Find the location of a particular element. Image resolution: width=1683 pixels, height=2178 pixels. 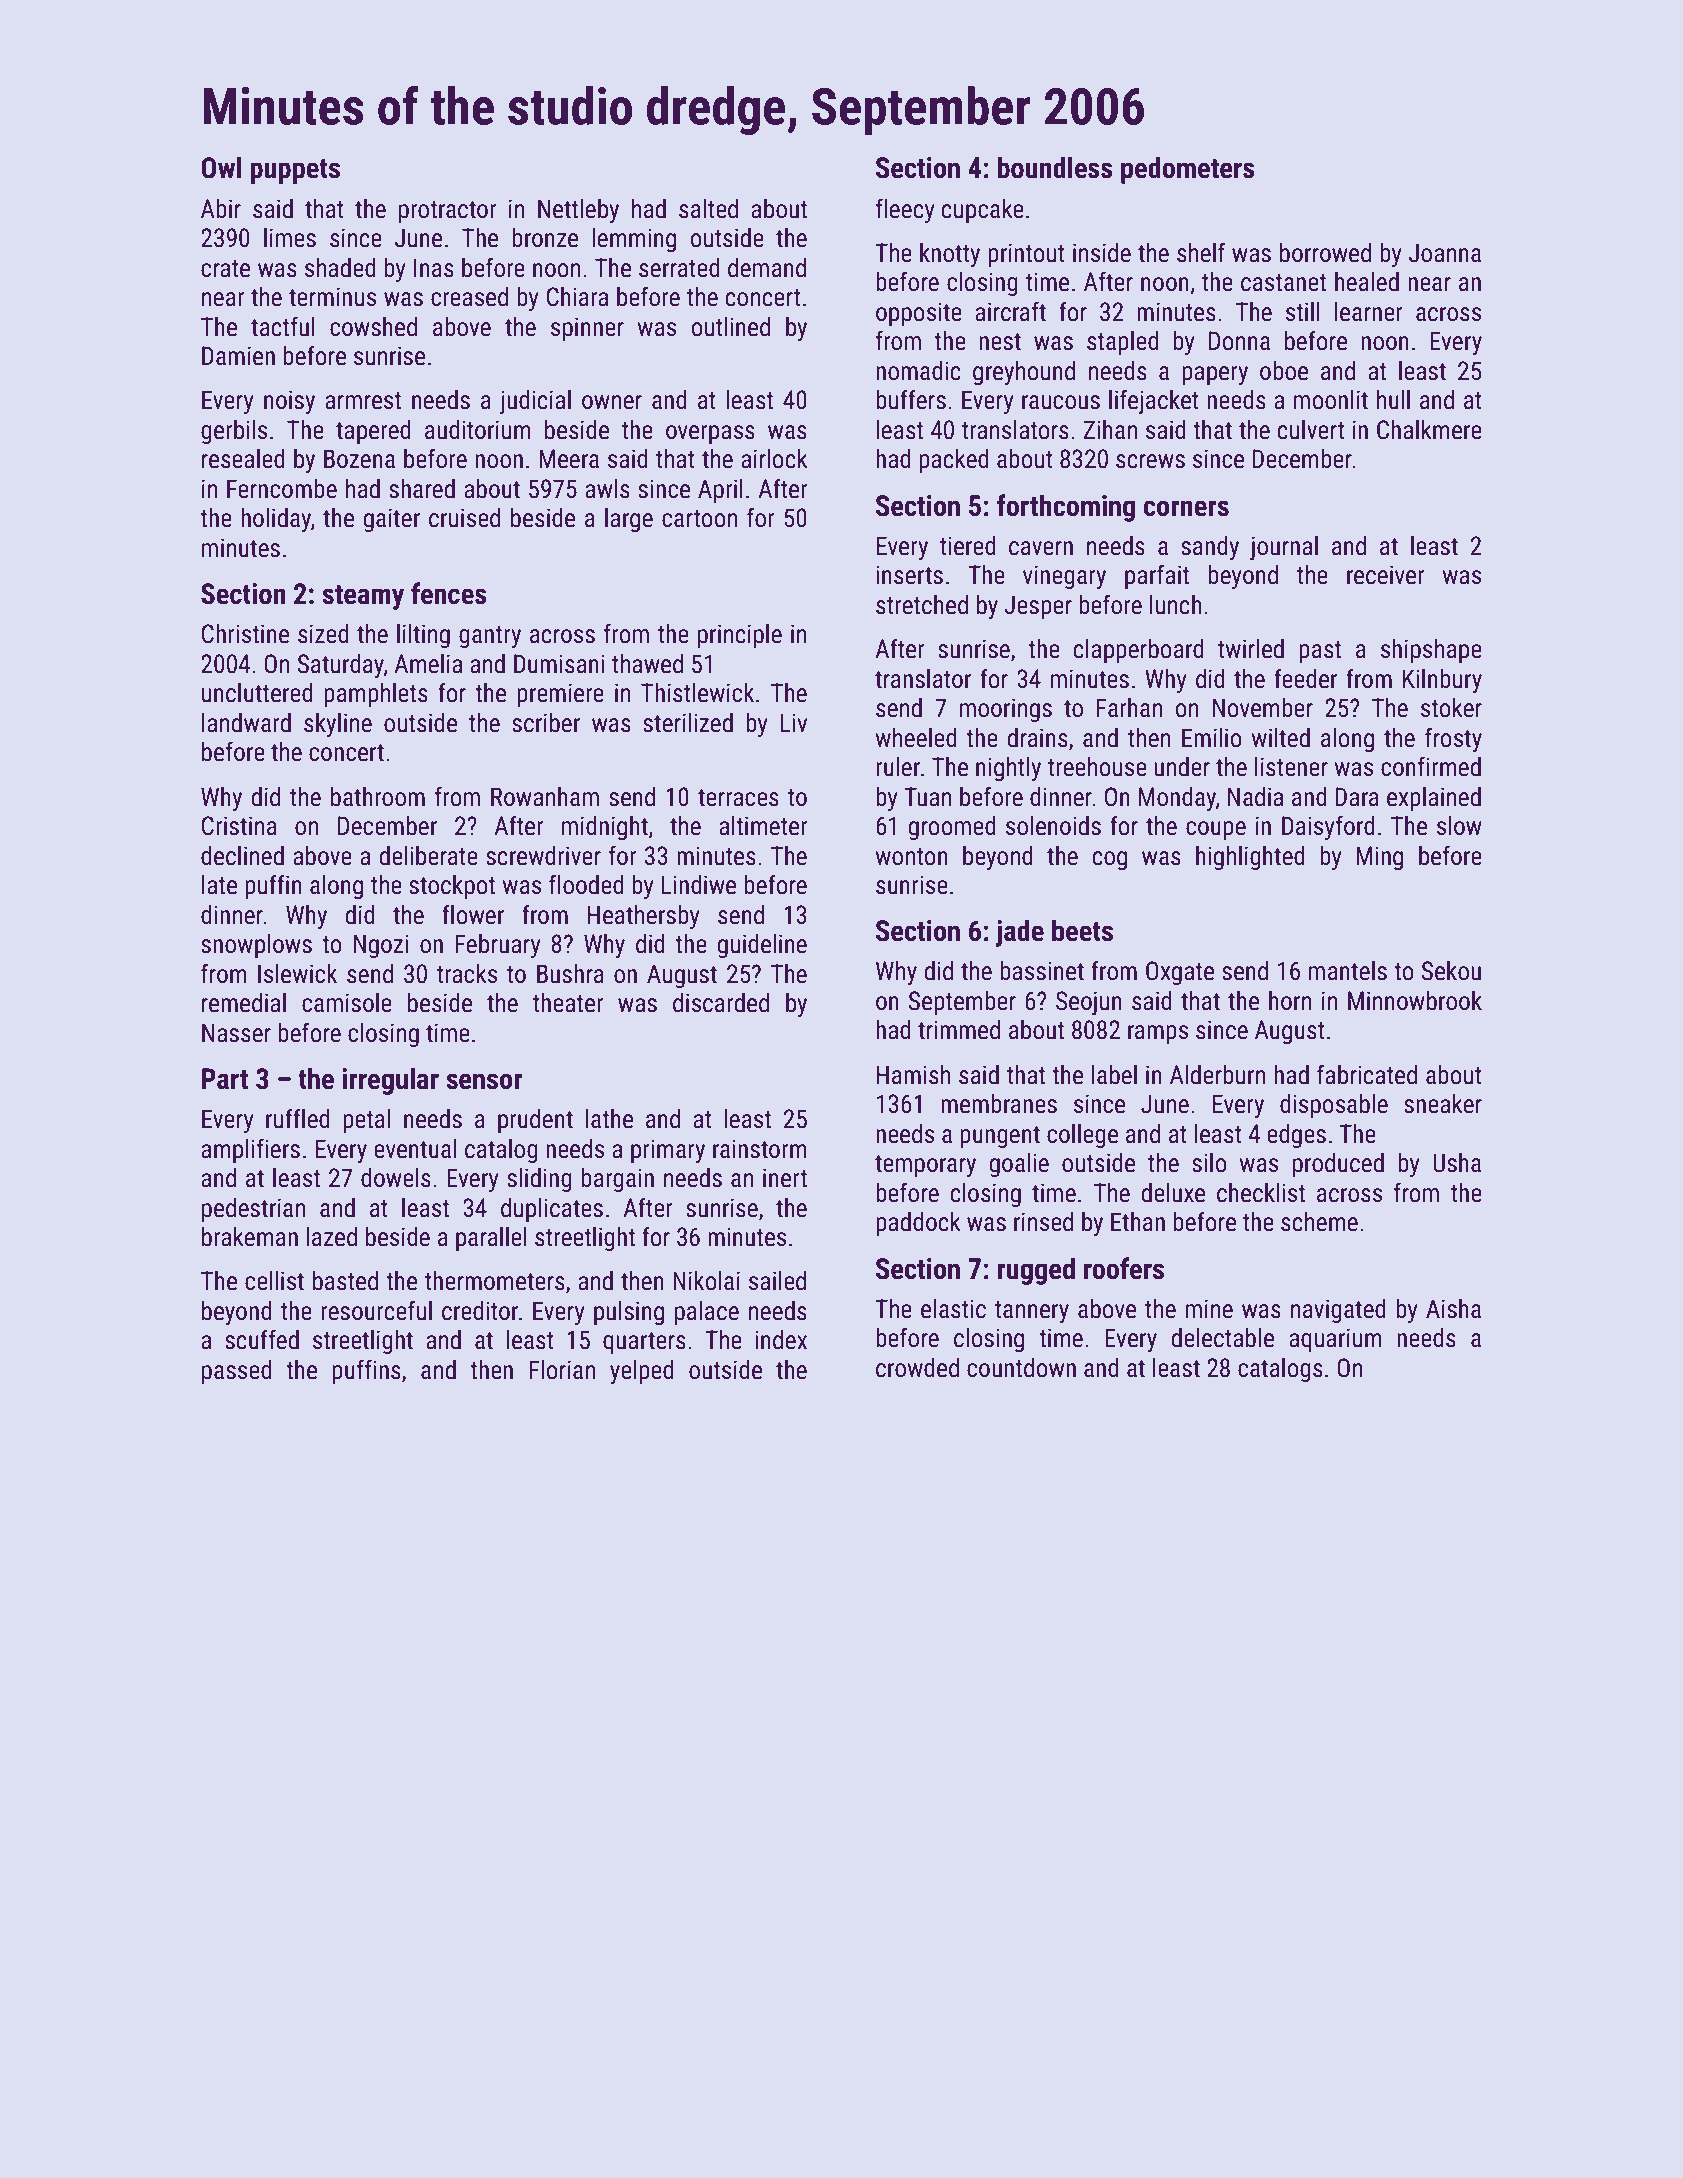

serrated is located at coordinates (679, 268).
